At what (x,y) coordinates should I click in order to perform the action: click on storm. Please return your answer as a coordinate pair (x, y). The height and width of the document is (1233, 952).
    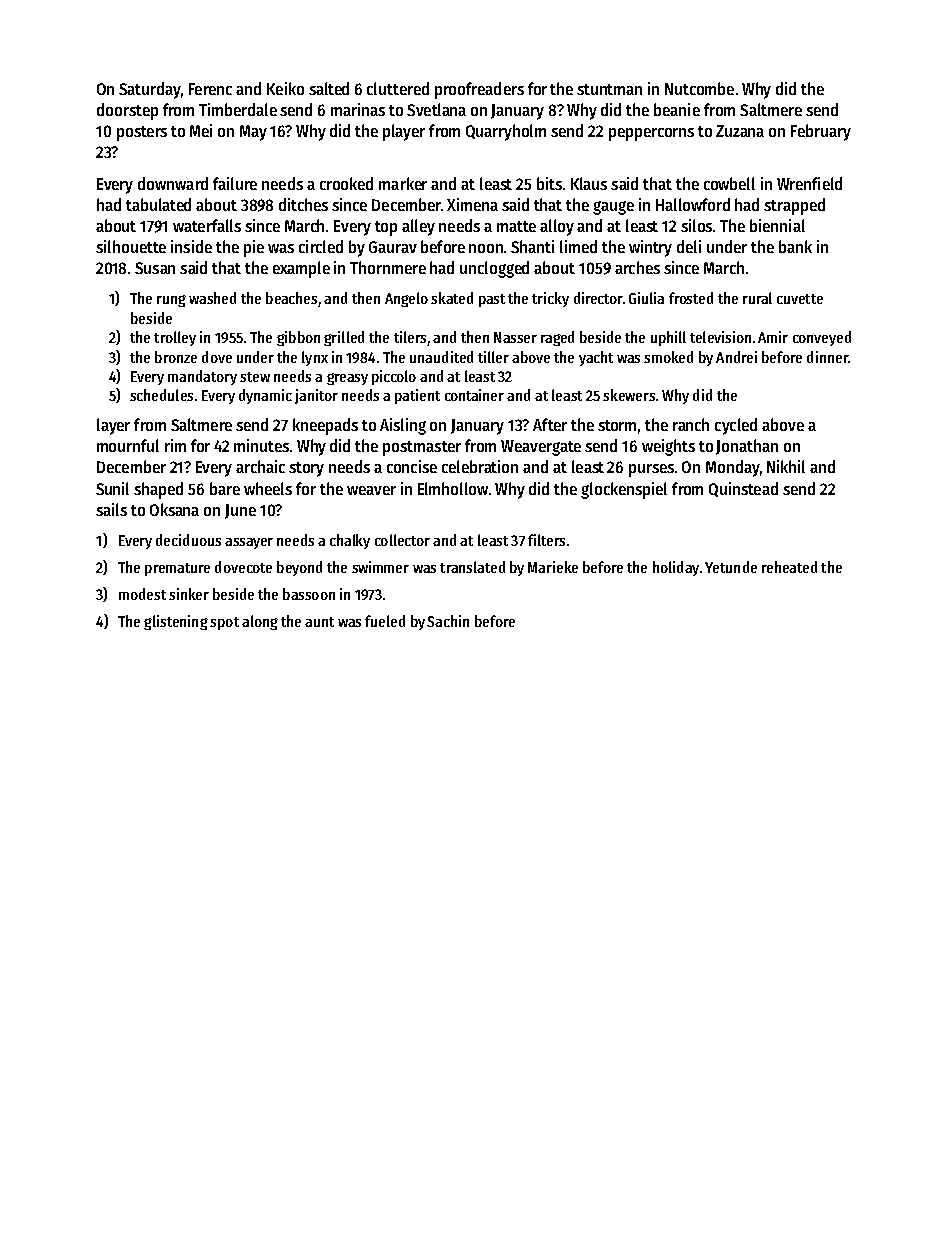
    Looking at the image, I should click on (617, 425).
